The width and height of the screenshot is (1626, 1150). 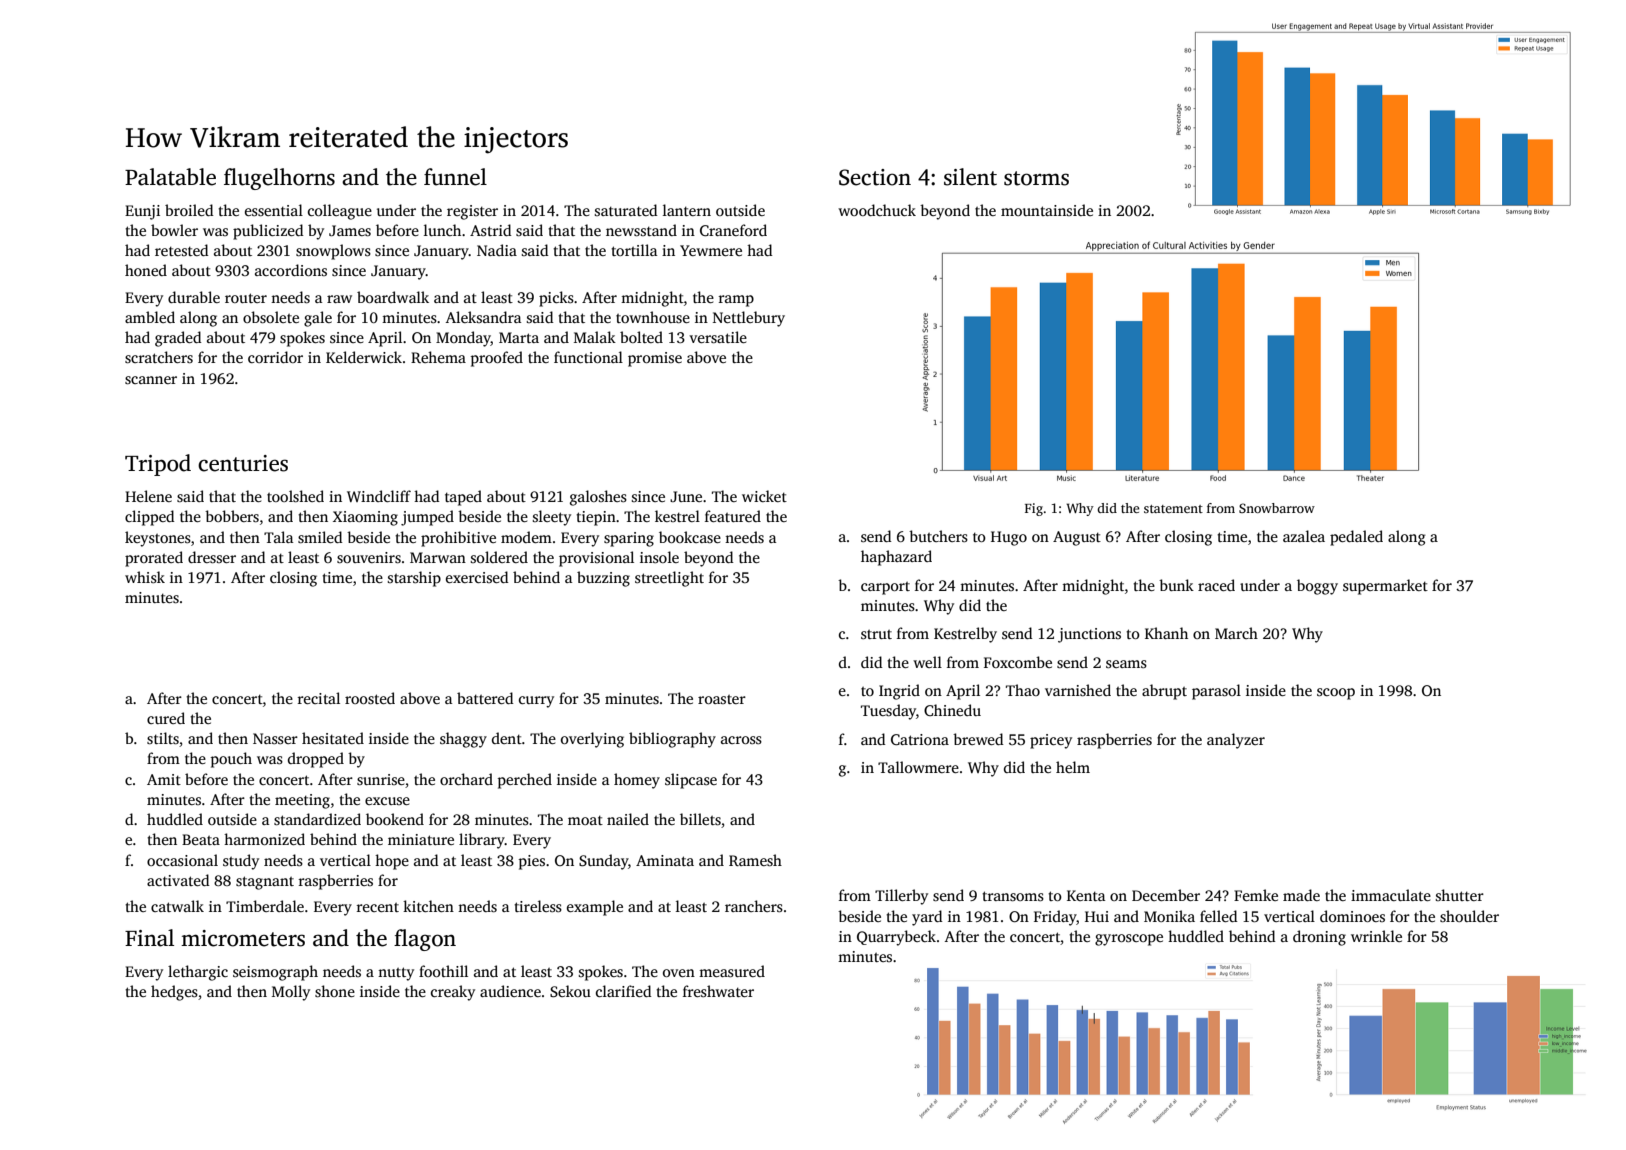 What do you see at coordinates (875, 177) in the screenshot?
I see `Section` at bounding box center [875, 177].
